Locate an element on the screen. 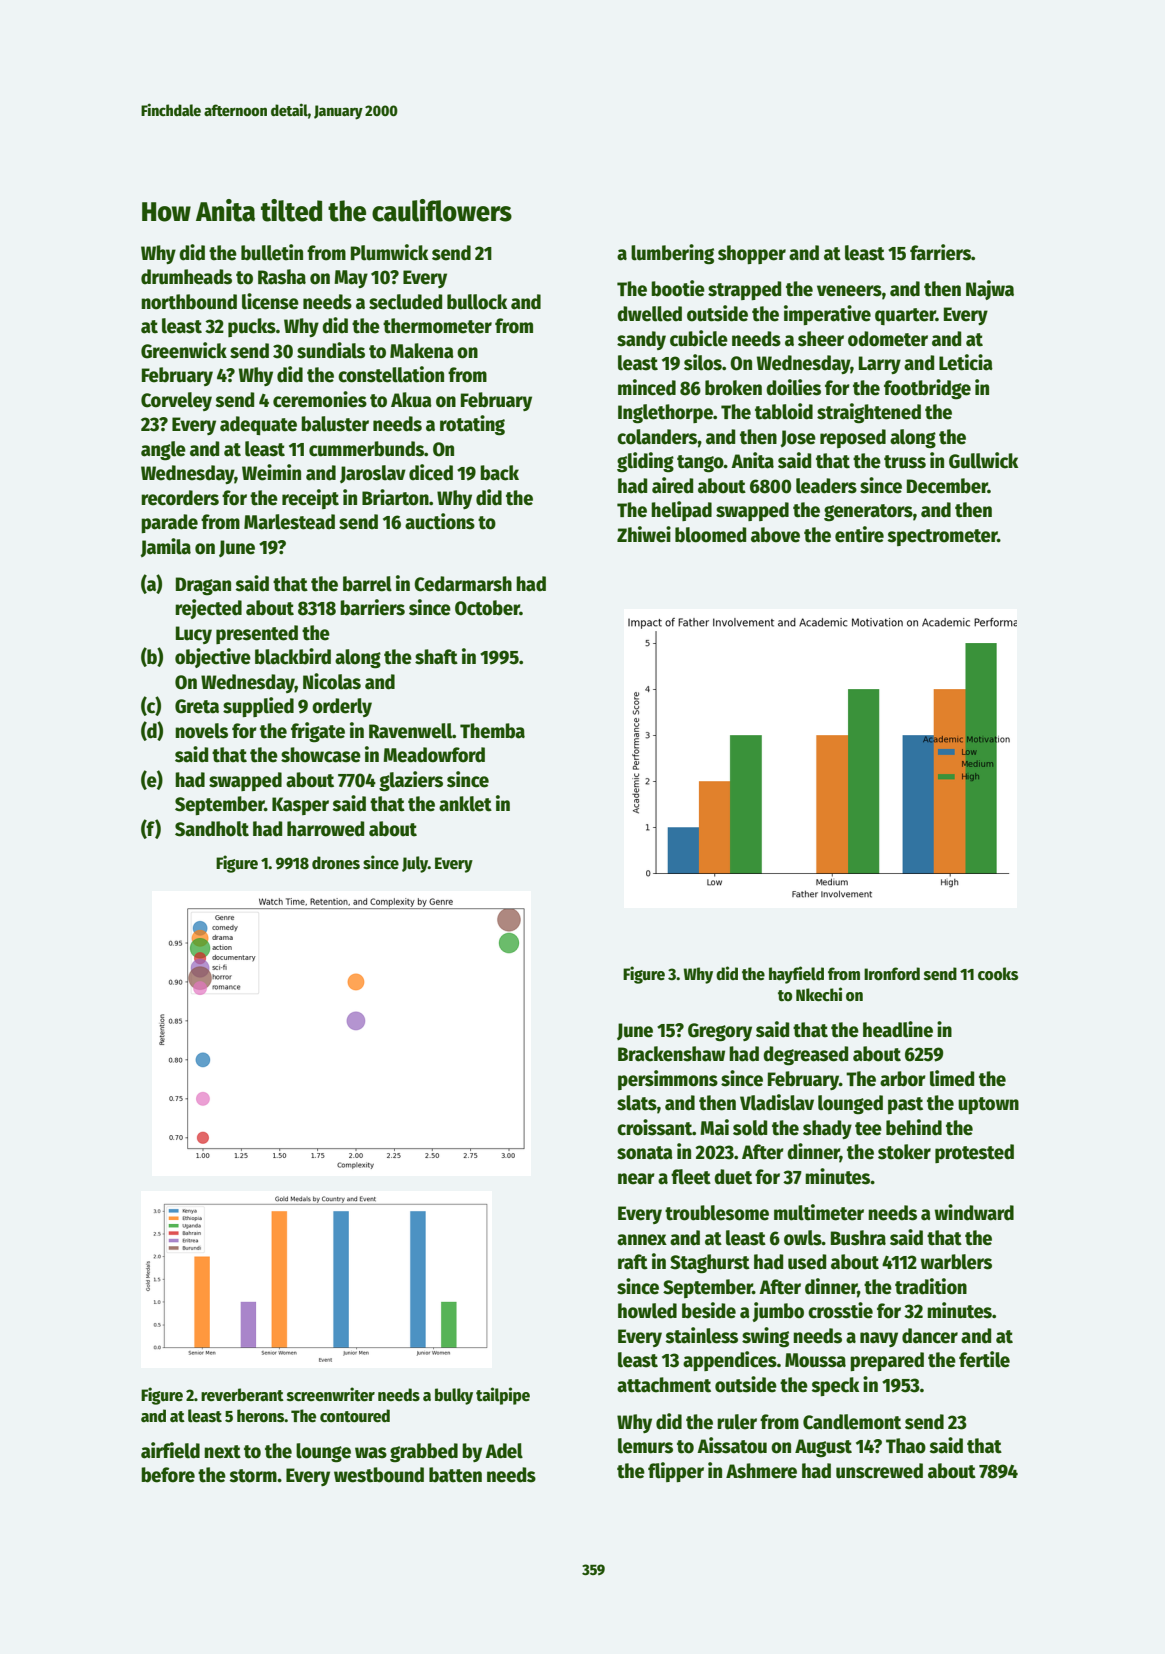 Image resolution: width=1165 pixels, height=1654 pixels. herons is located at coordinates (260, 1416).
